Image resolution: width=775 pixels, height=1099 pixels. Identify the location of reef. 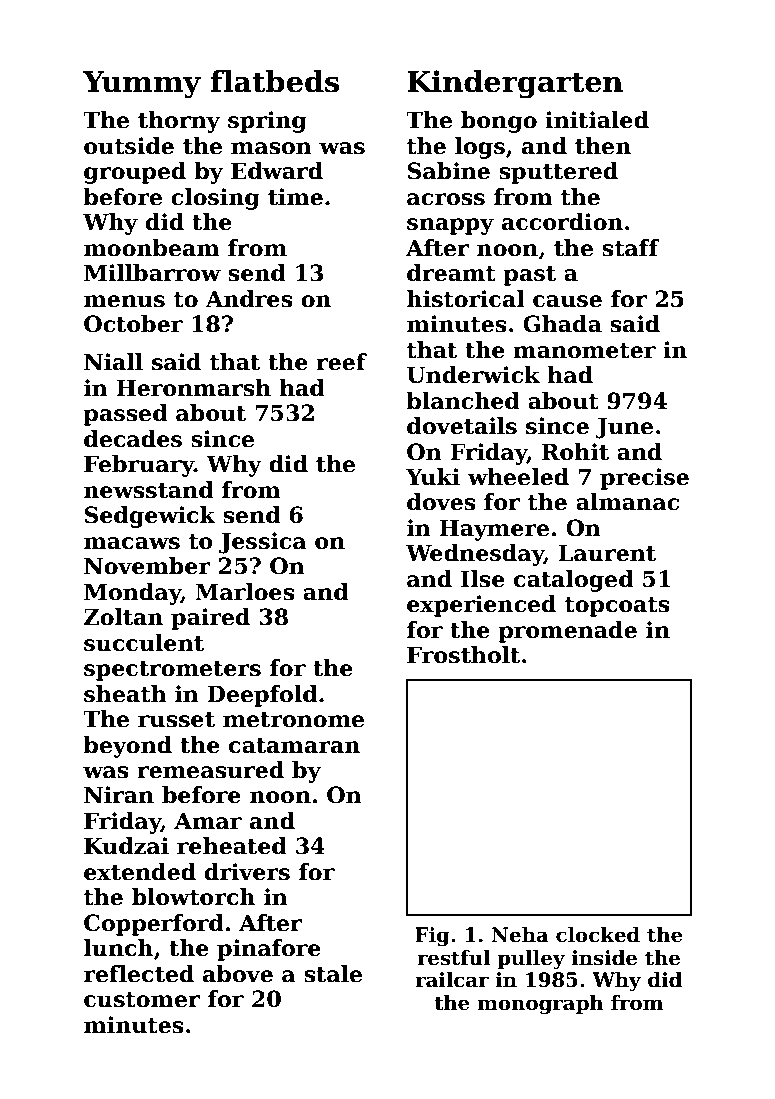
(341, 362).
